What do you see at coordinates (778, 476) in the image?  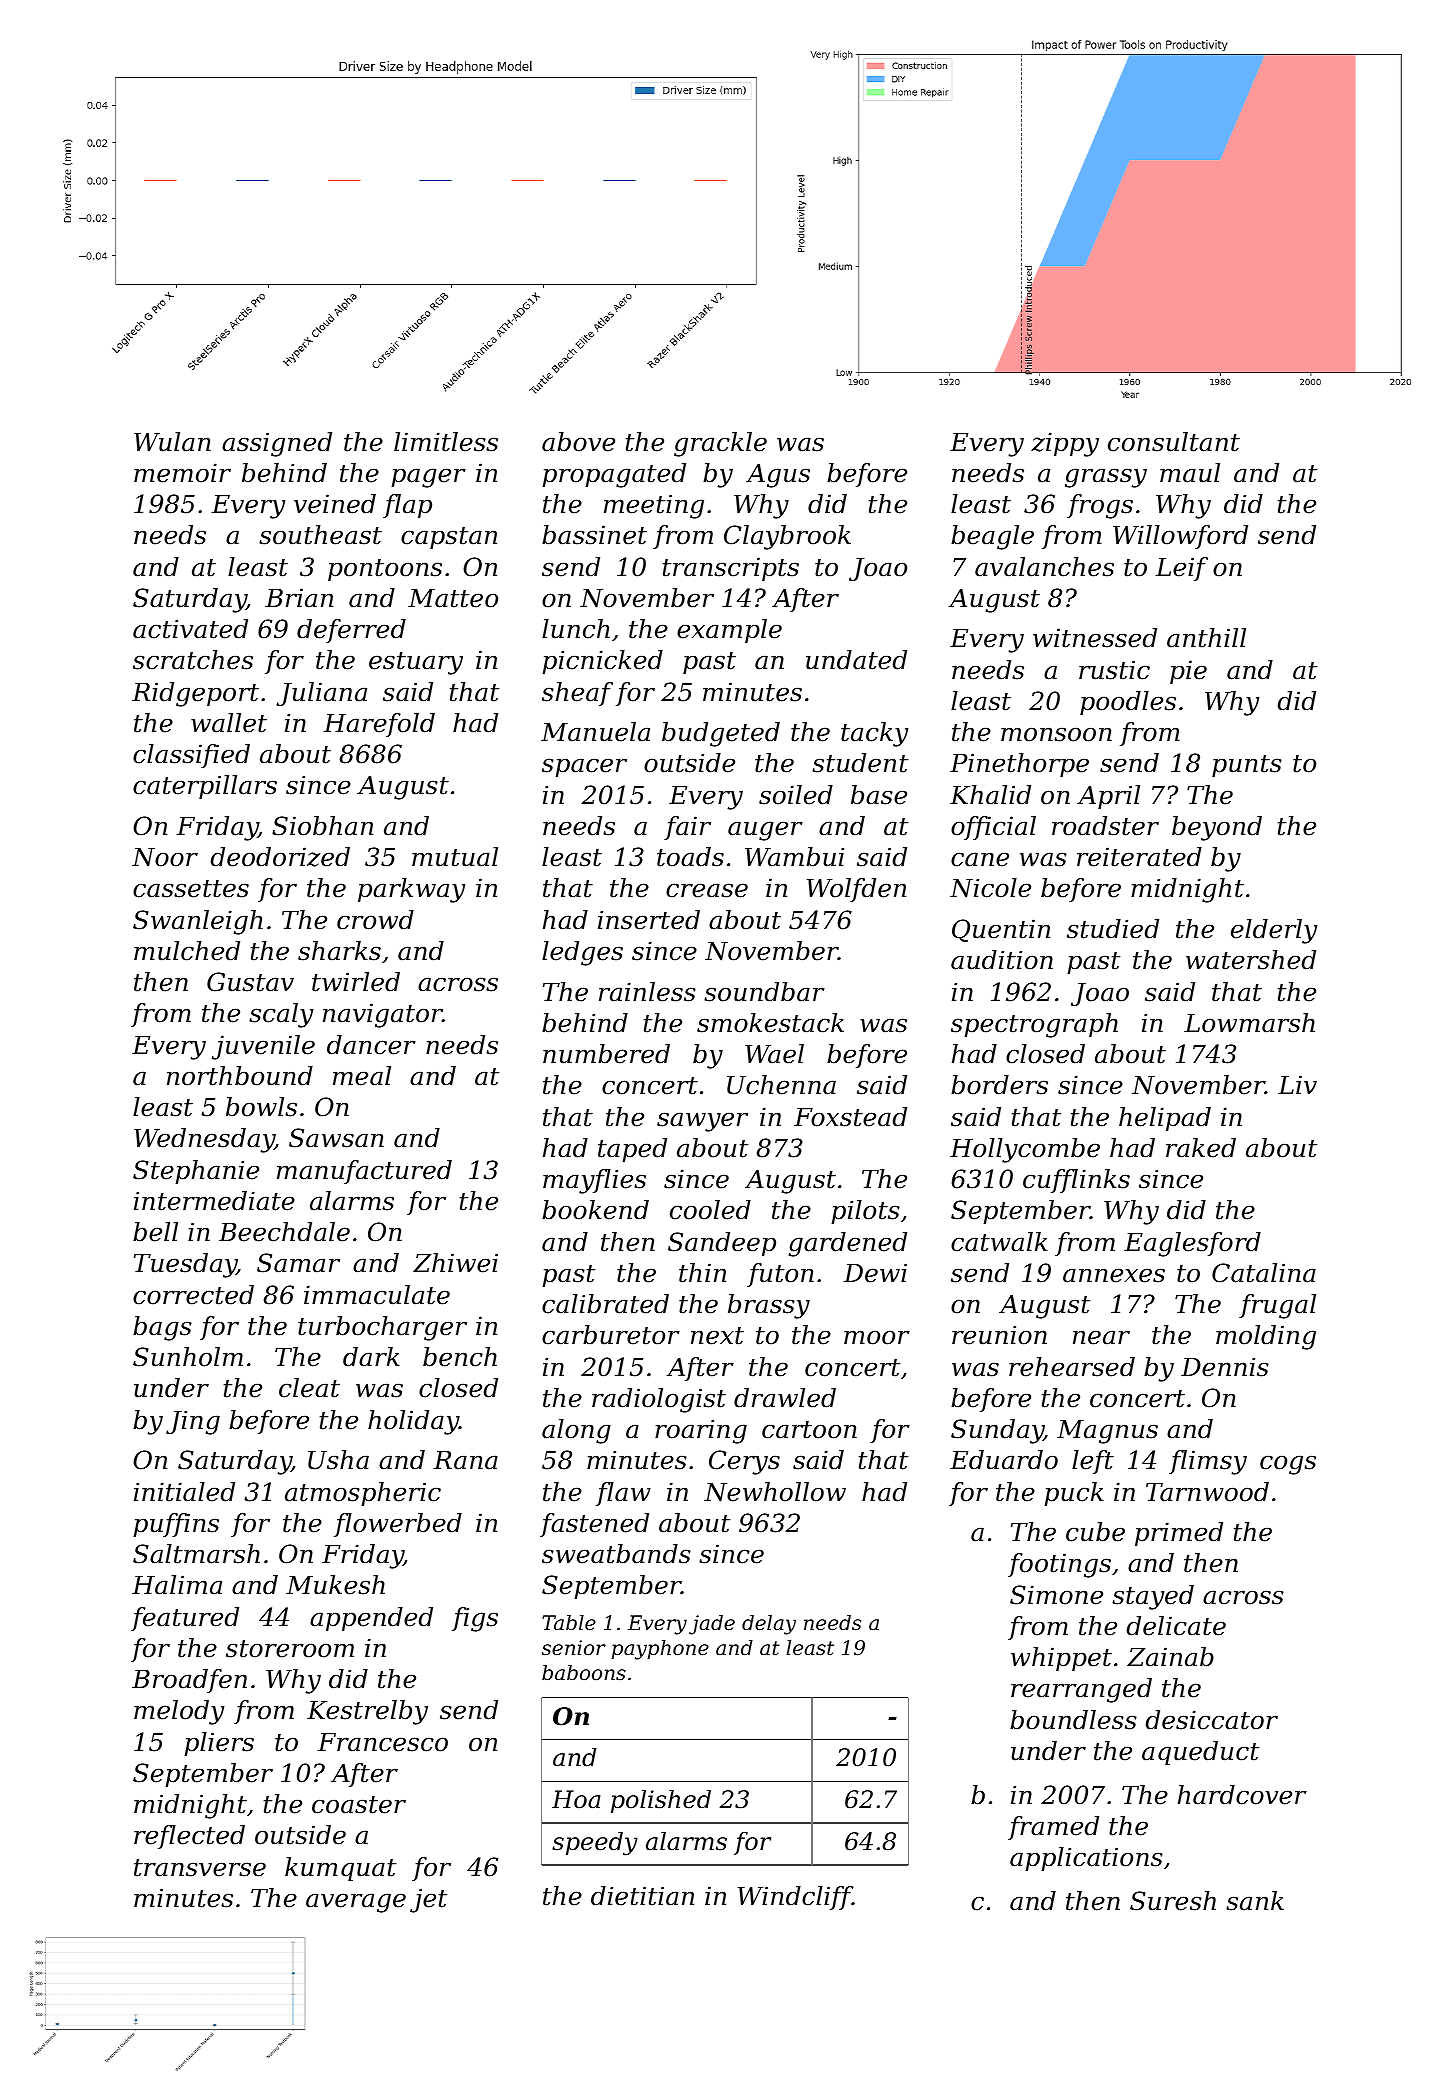 I see `Agus` at bounding box center [778, 476].
